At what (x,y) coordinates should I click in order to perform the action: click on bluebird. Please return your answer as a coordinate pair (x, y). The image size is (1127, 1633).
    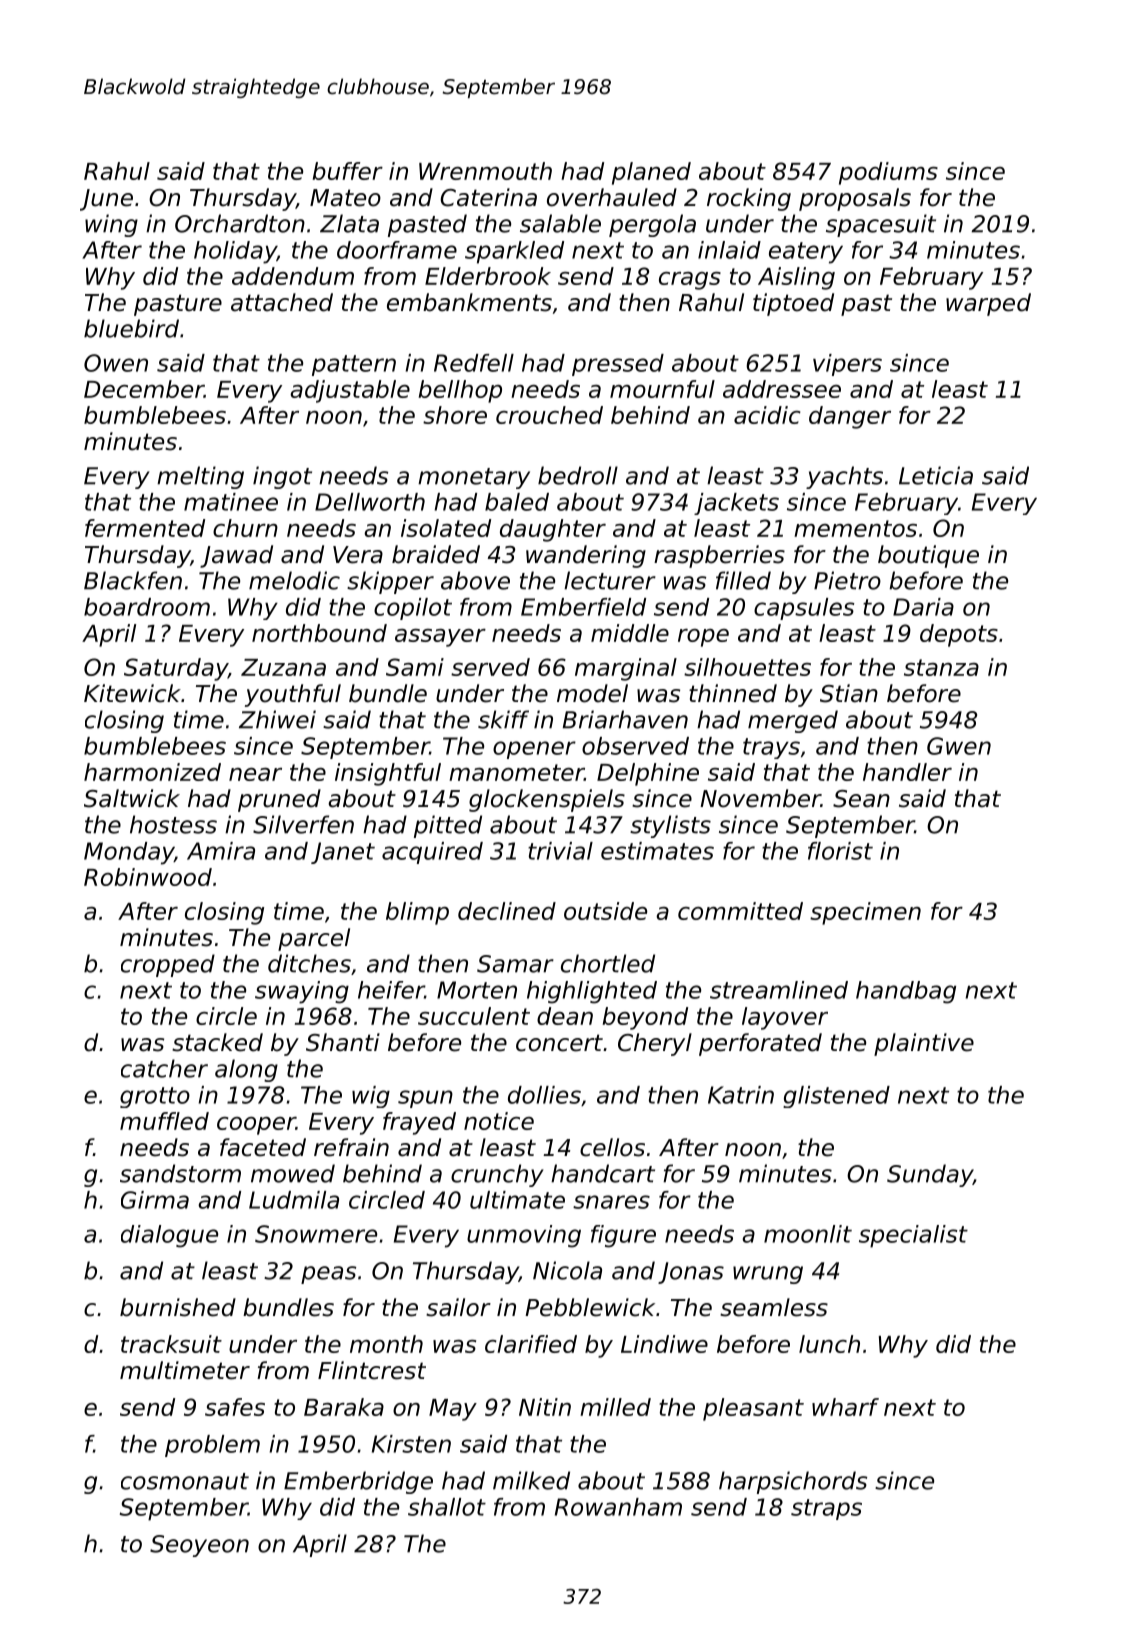
    Looking at the image, I should click on (131, 328).
